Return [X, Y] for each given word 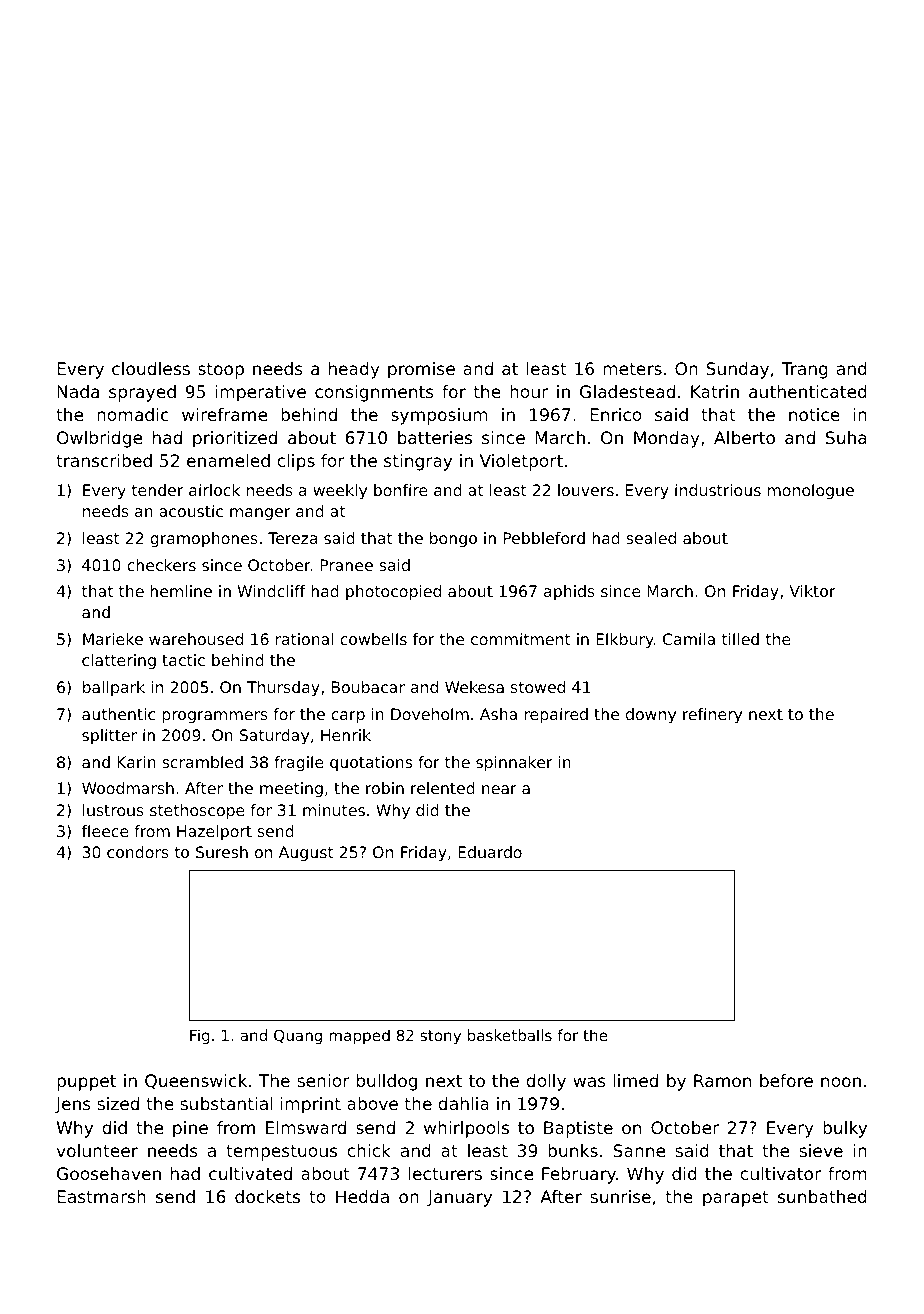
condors [138, 852]
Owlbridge [99, 439]
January [459, 1198]
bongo [453, 540]
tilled [740, 639]
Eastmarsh [101, 1196]
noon [841, 1082]
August [306, 854]
